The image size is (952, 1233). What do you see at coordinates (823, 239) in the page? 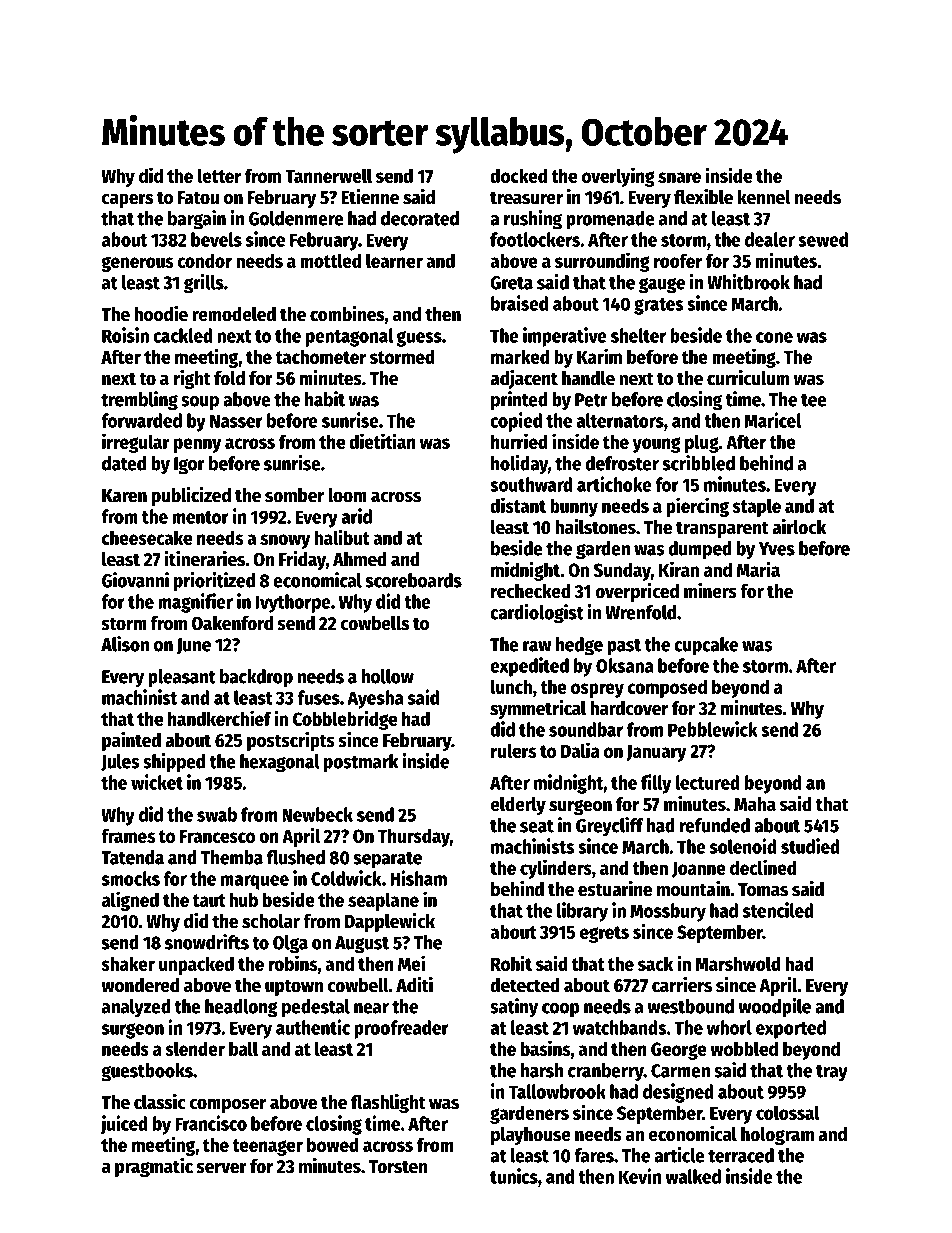
I see `sewed` at bounding box center [823, 239].
